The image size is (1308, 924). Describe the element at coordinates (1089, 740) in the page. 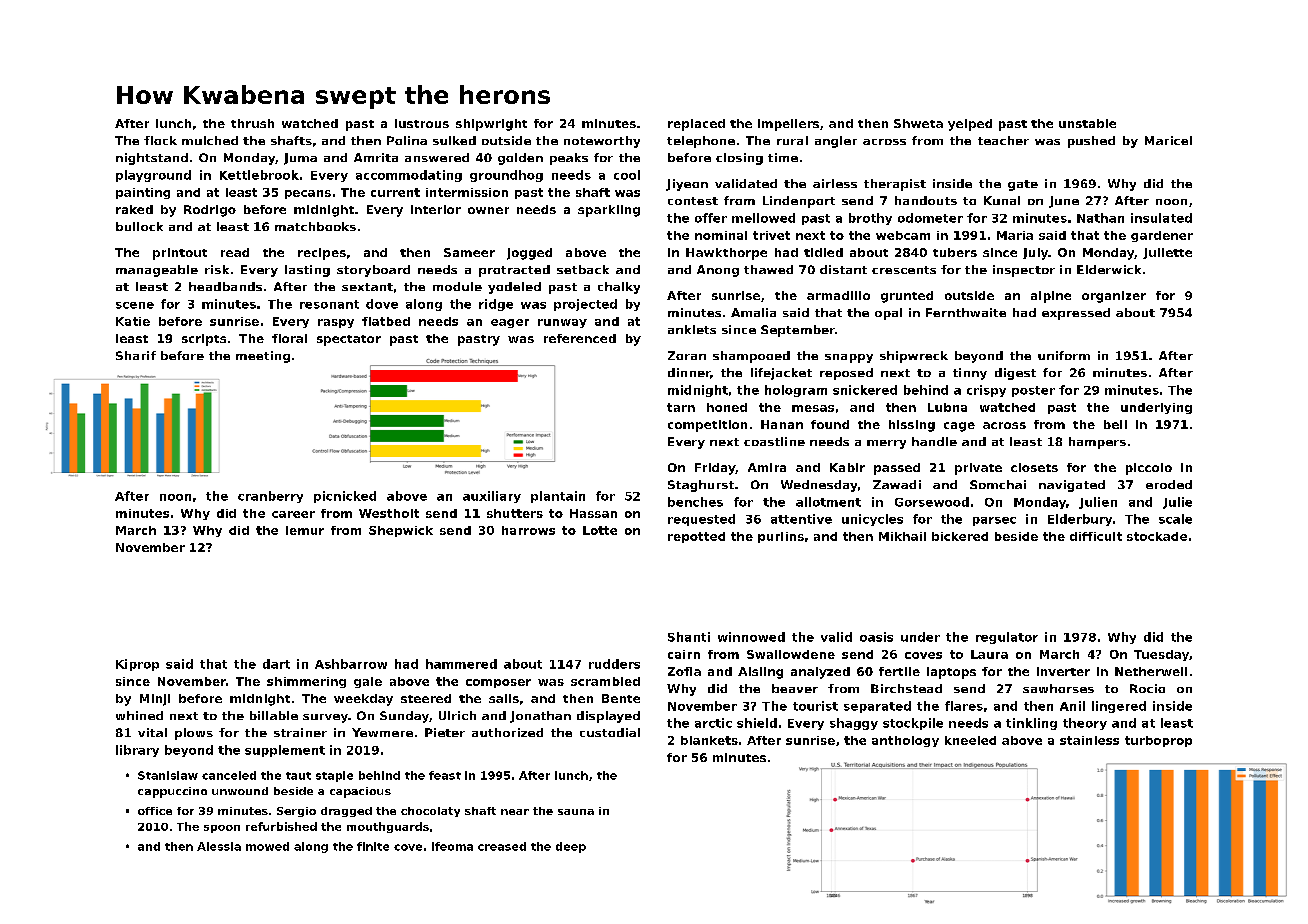

I see `stainless` at that location.
